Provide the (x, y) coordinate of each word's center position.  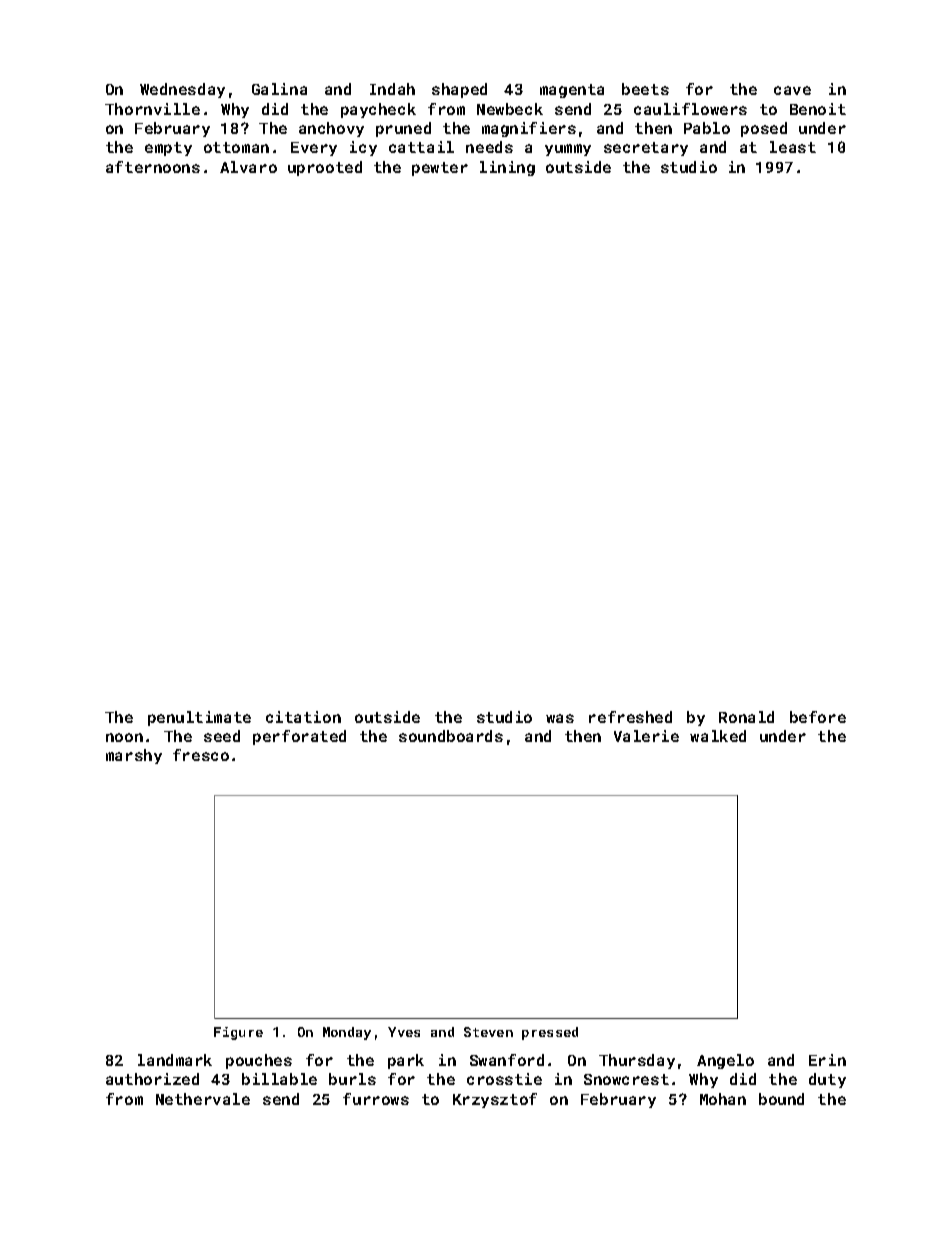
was (560, 718)
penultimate (199, 718)
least (793, 147)
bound (781, 1099)
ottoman (236, 147)
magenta (572, 91)
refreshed (630, 717)
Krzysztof (495, 1100)
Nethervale (203, 1099)
